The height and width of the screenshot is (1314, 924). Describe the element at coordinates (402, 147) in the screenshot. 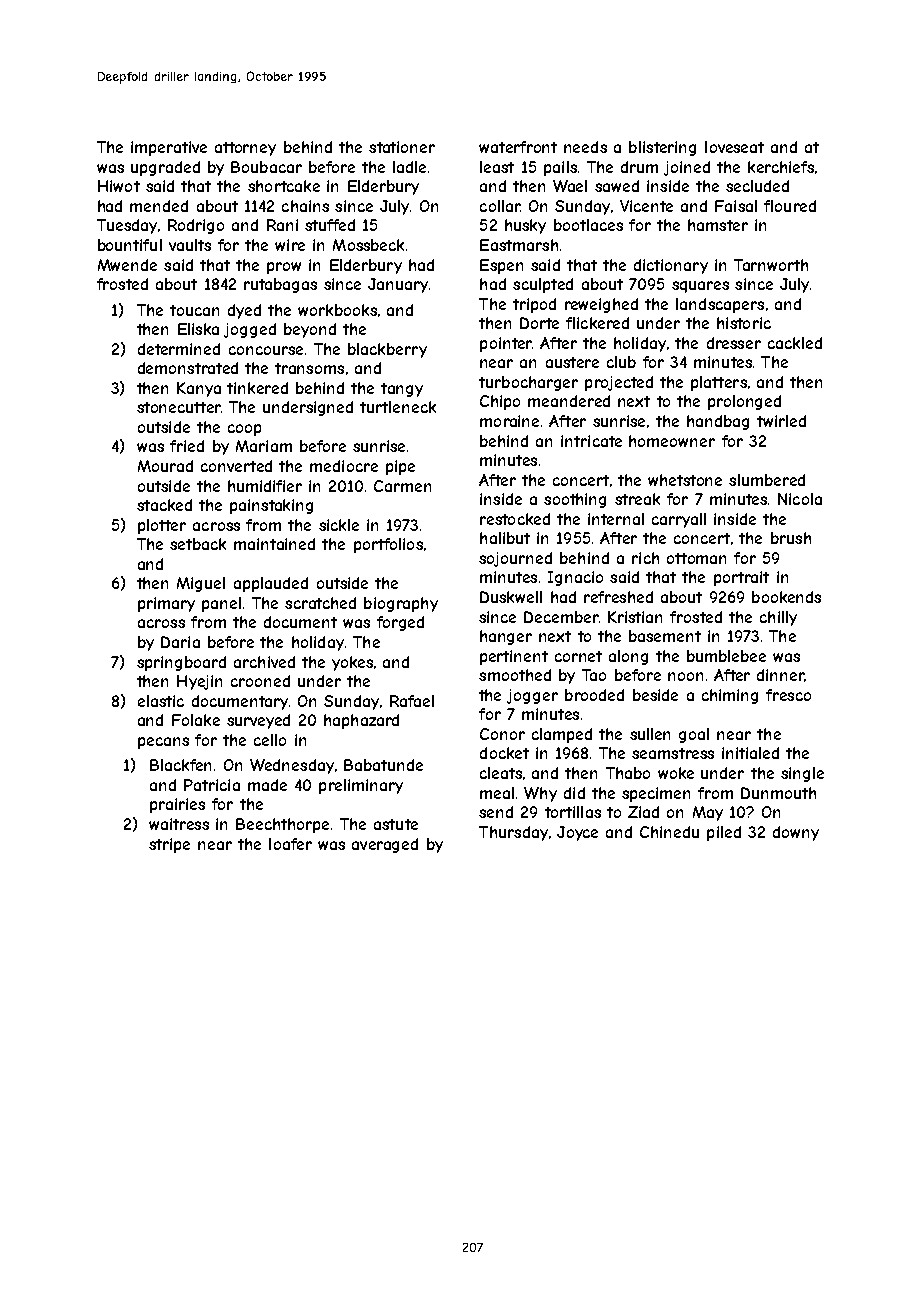

I see `stationer` at that location.
